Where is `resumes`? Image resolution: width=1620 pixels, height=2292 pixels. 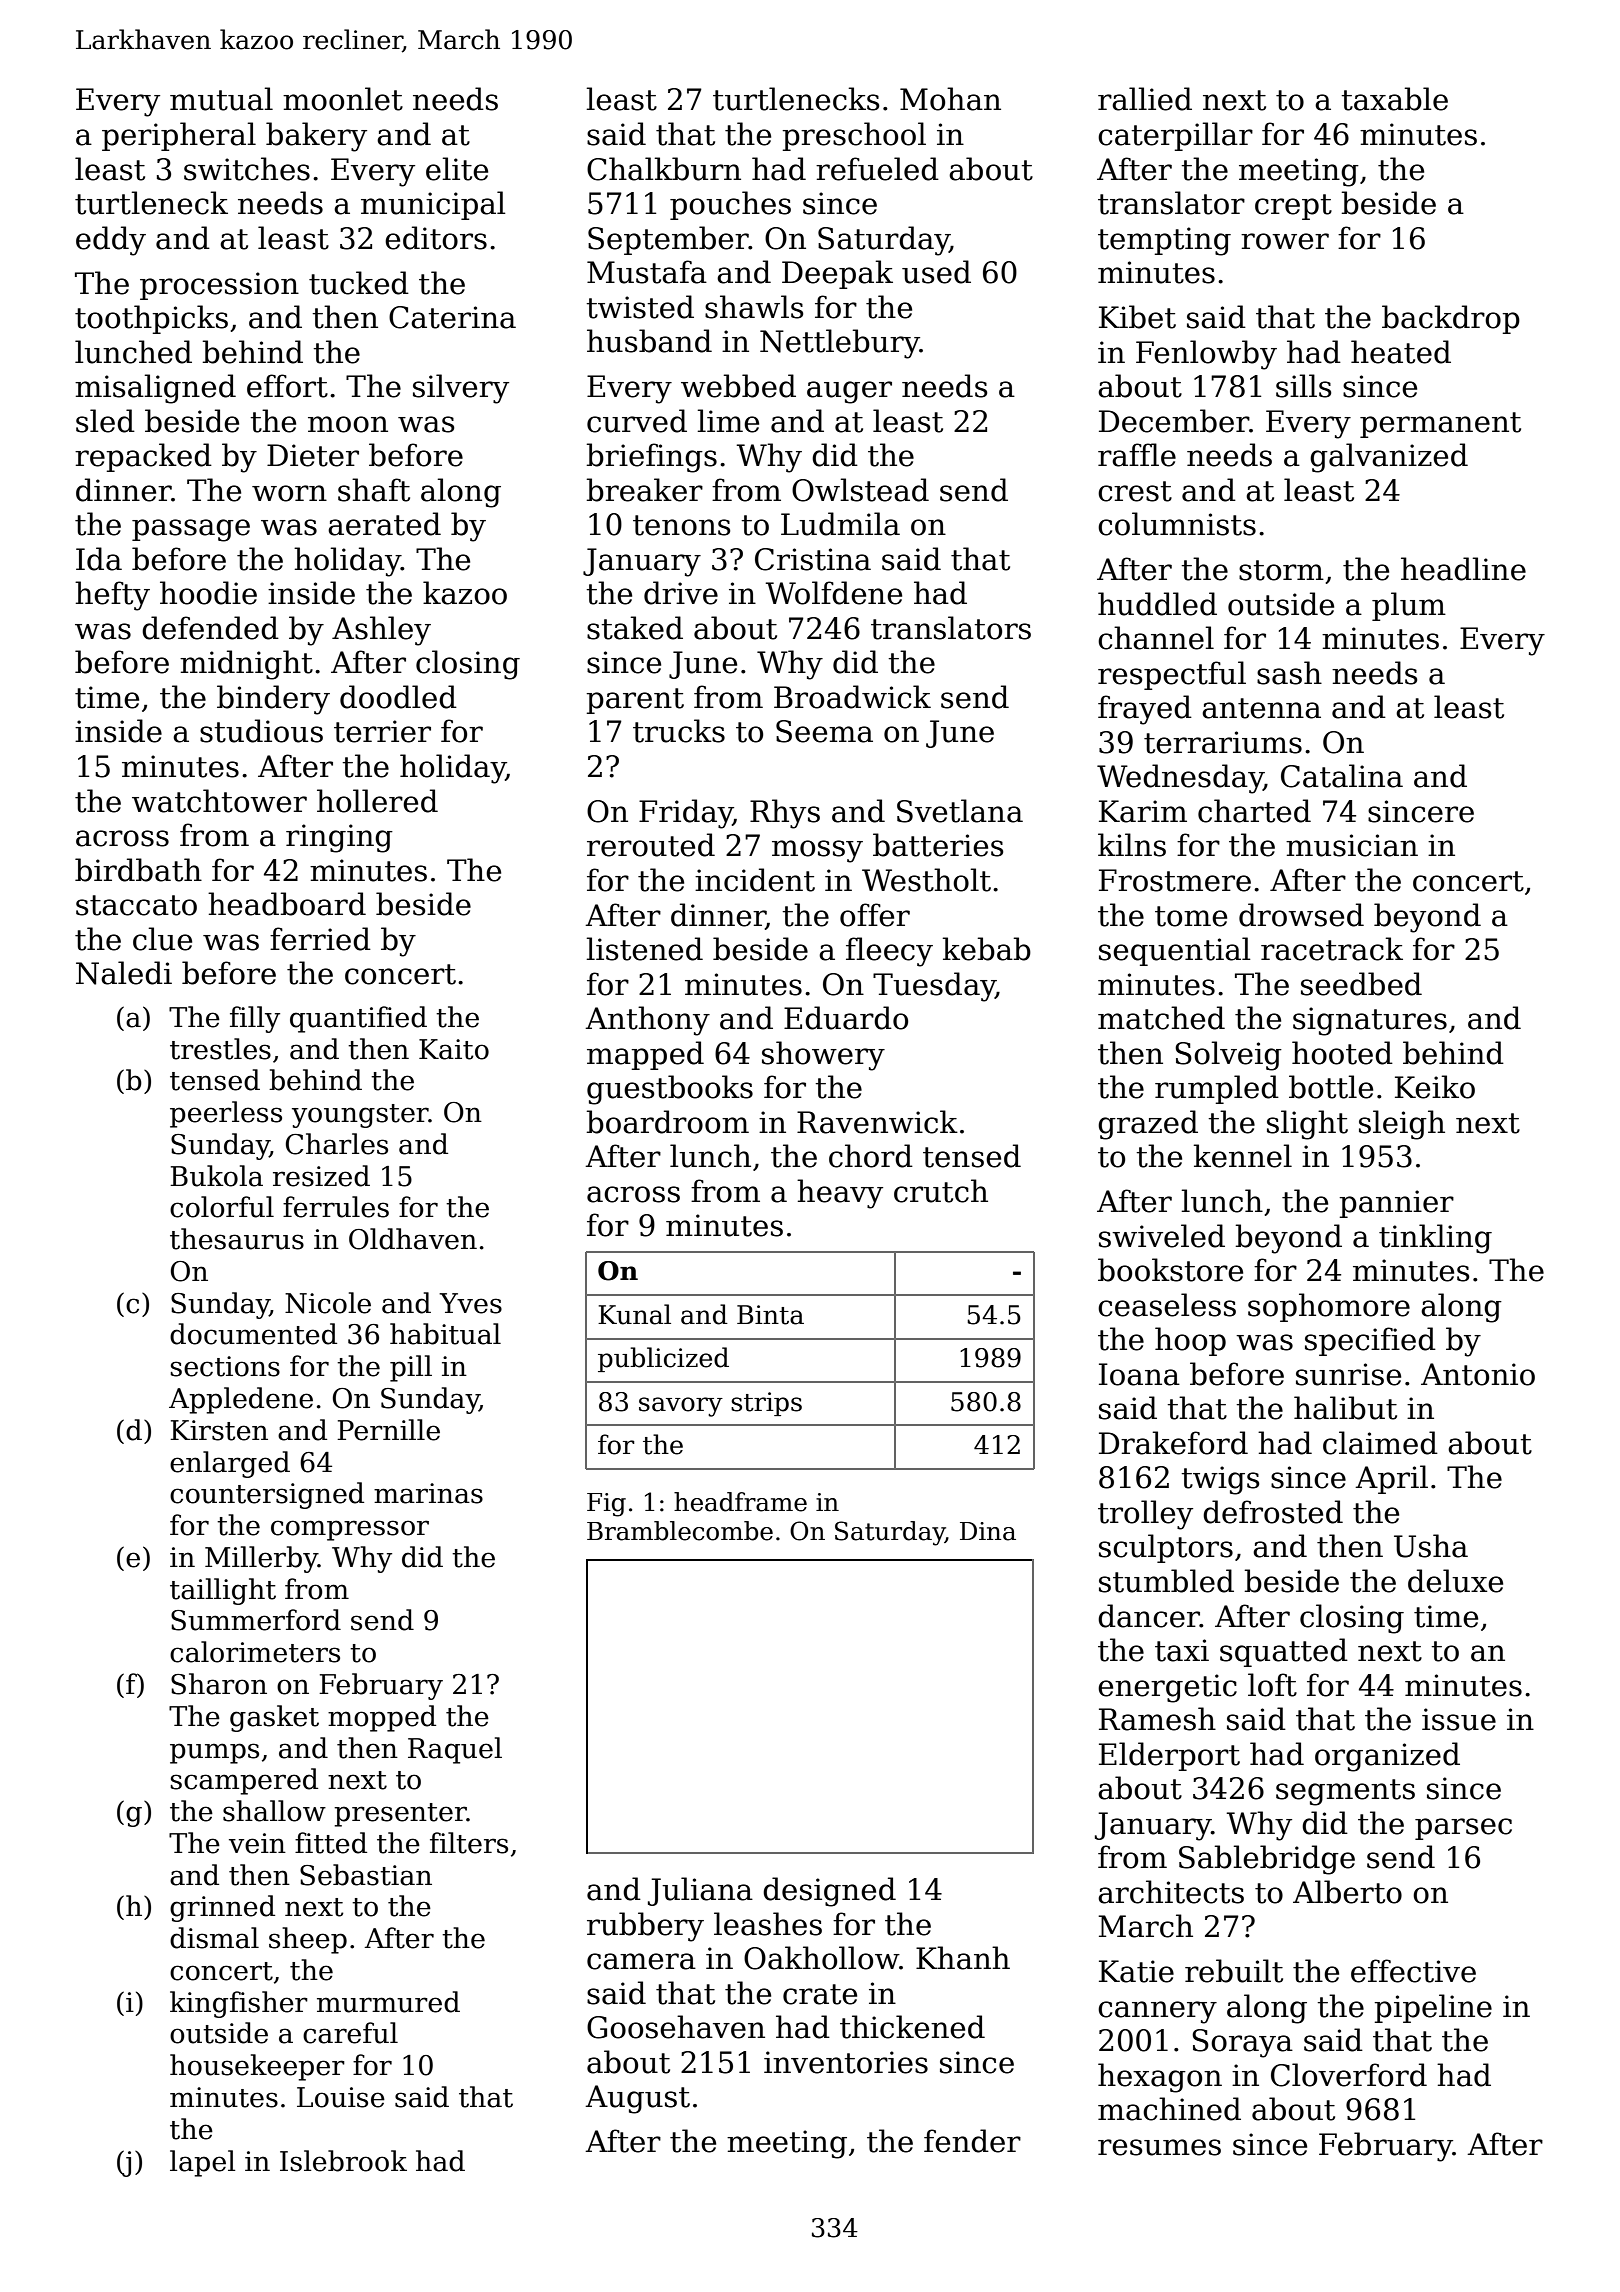
resumes is located at coordinates (1159, 2147).
